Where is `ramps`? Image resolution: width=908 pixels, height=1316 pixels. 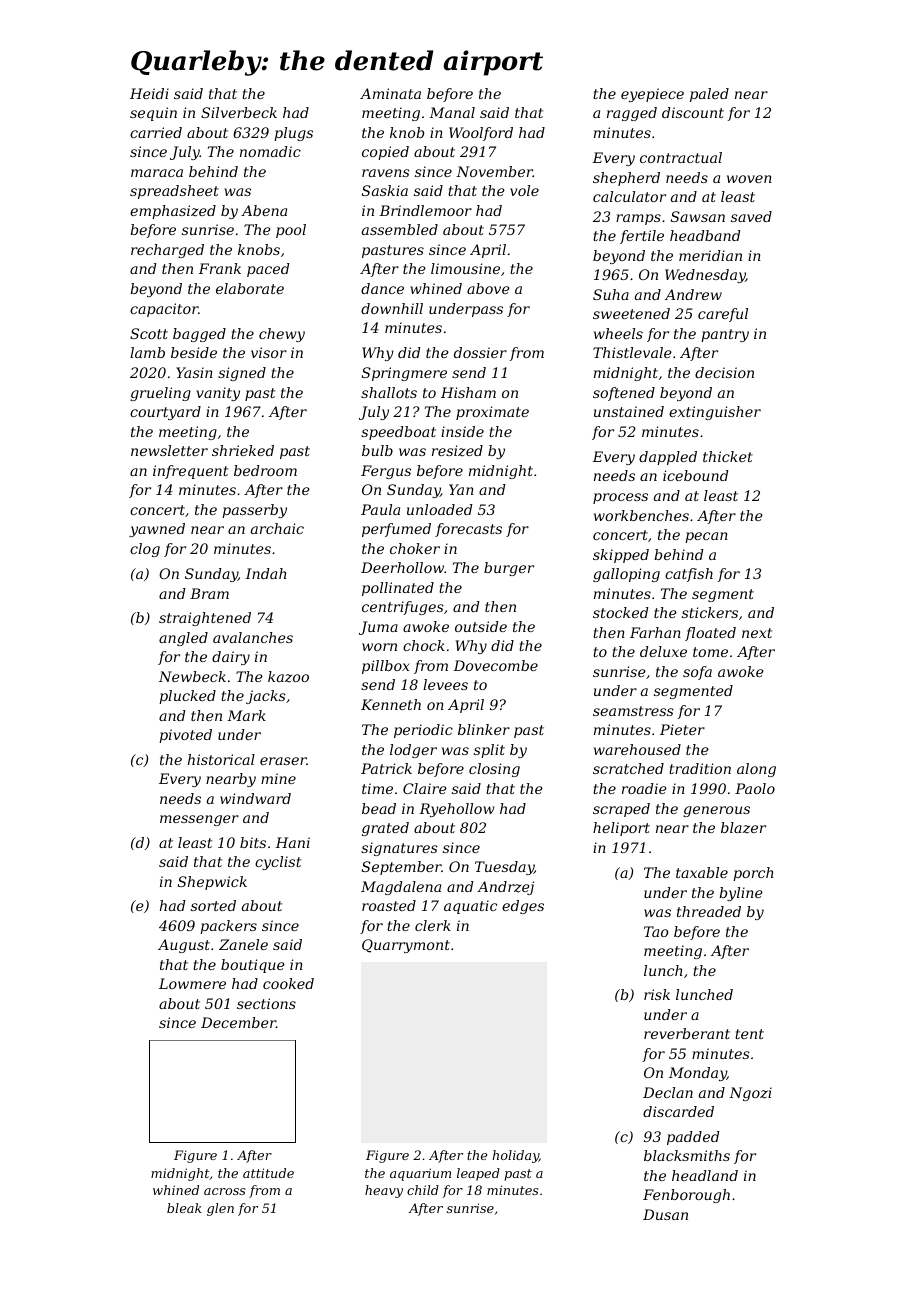 ramps is located at coordinates (638, 219).
